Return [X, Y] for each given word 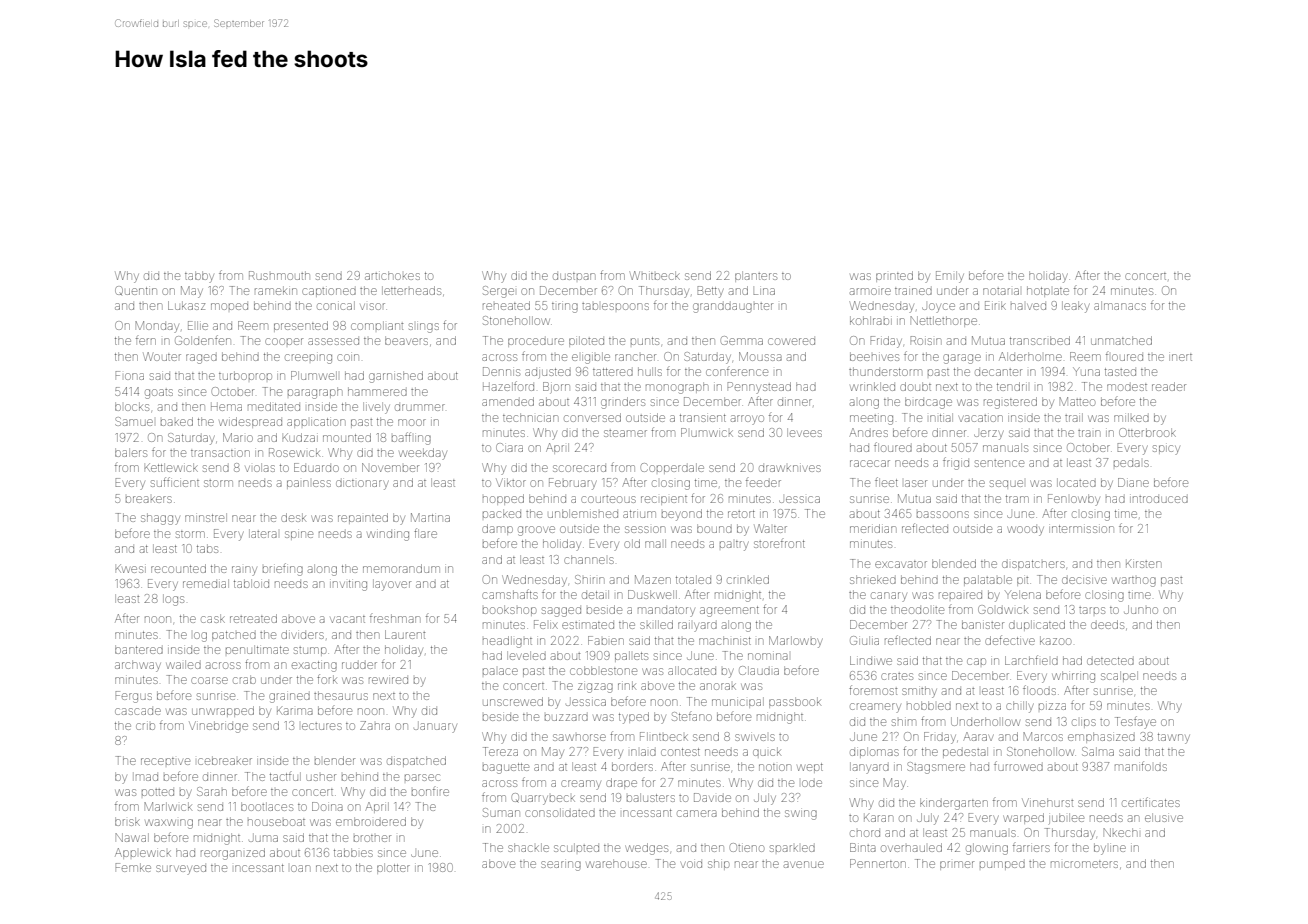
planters [756, 276]
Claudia [759, 670]
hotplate [1048, 291]
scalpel [1119, 676]
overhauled [911, 847]
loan [300, 868]
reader [1169, 386]
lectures [322, 726]
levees [804, 432]
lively [376, 408]
